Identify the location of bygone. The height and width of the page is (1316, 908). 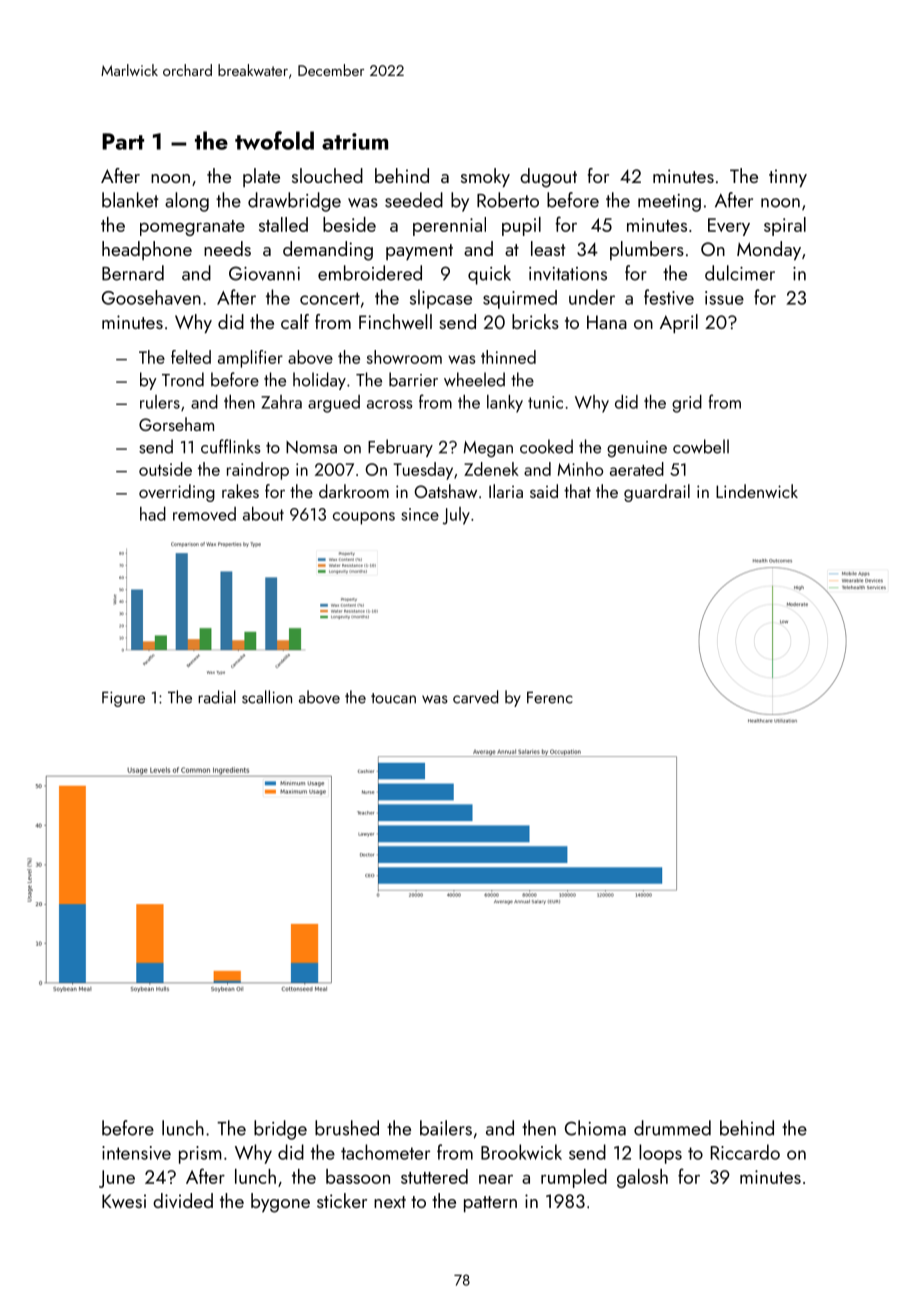
(280, 1203).
